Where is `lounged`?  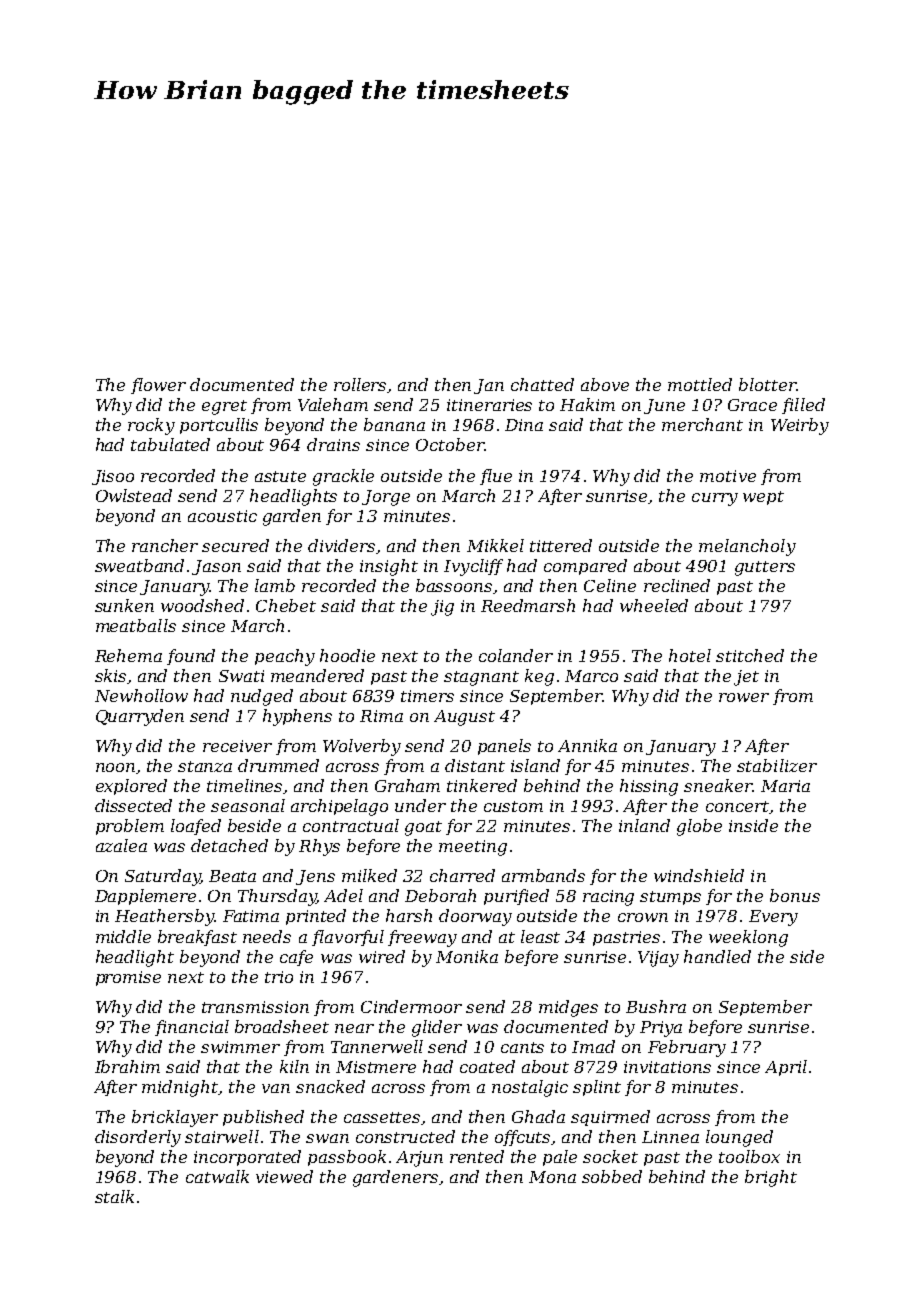
lounged is located at coordinates (739, 1138).
